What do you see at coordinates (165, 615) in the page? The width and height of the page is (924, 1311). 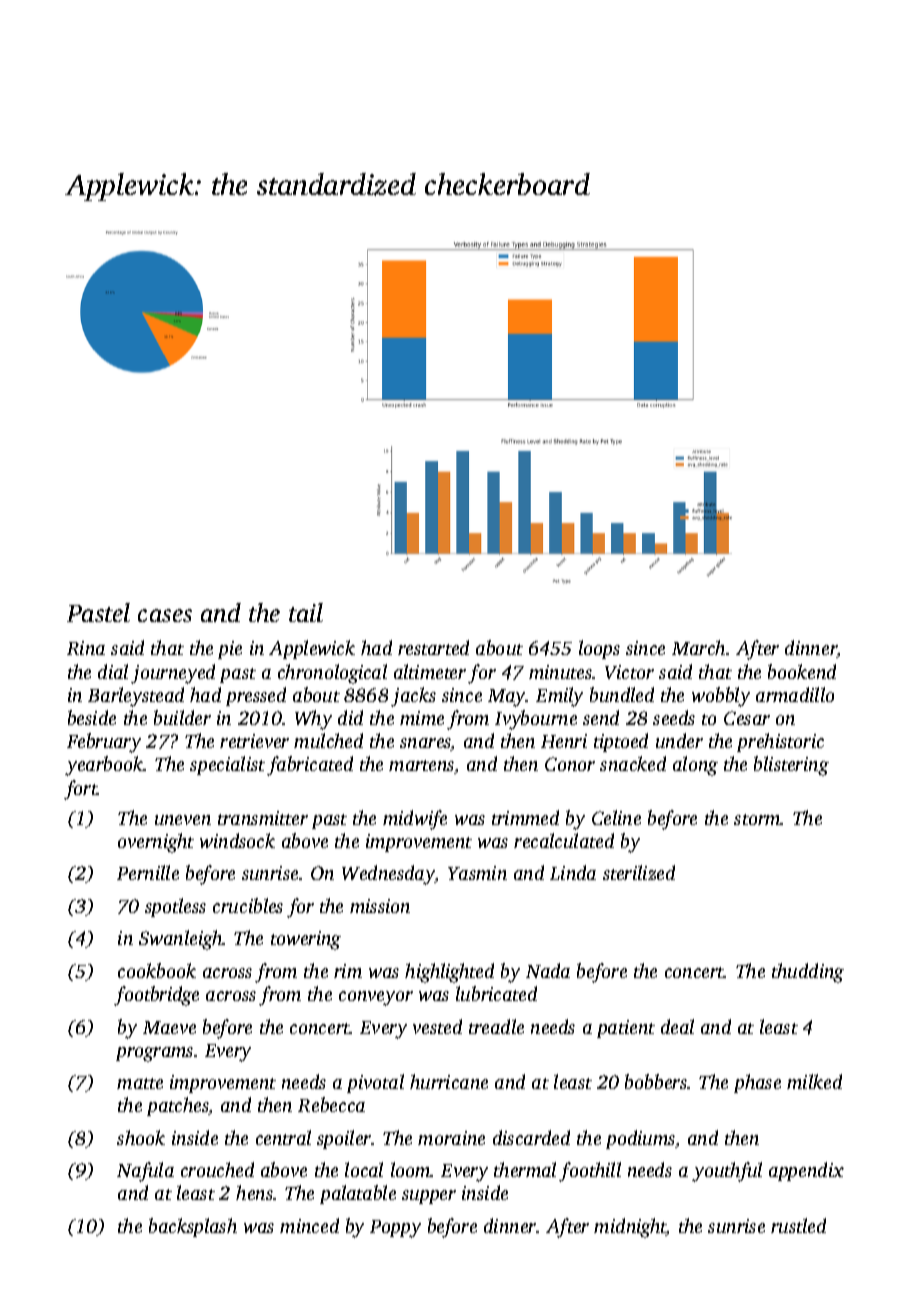 I see `cases` at bounding box center [165, 615].
